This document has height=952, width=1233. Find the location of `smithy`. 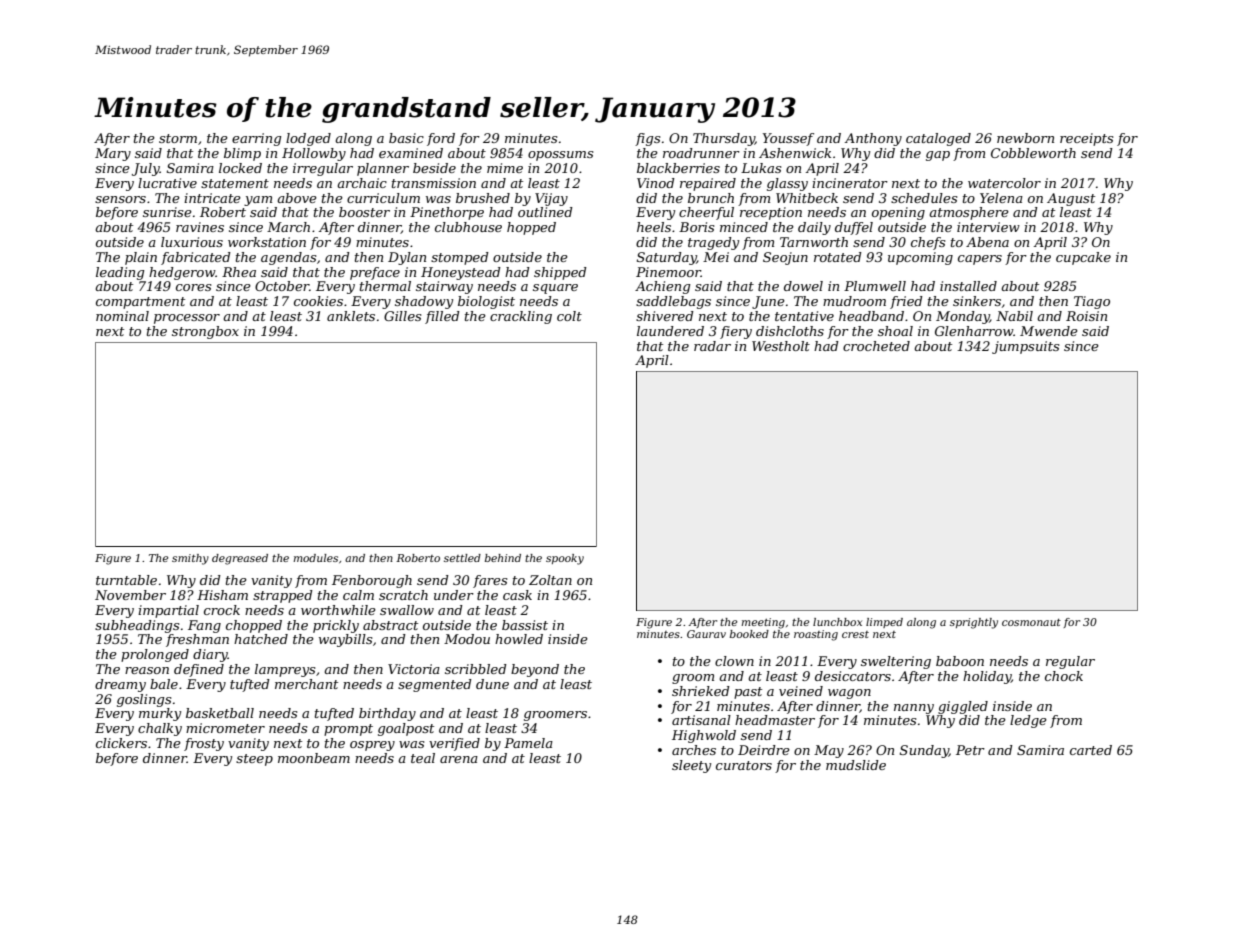

smithy is located at coordinates (190, 559).
